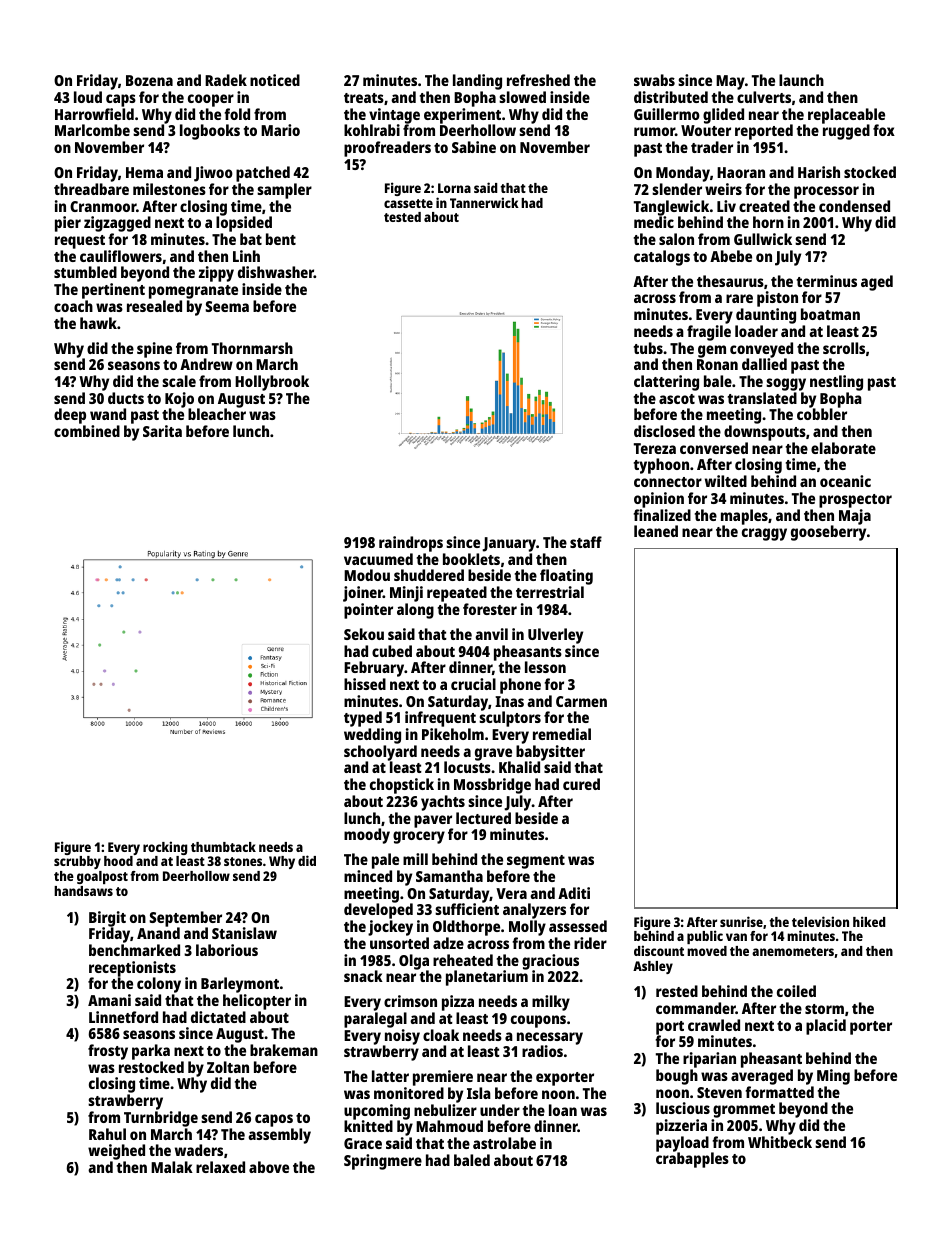 Image resolution: width=952 pixels, height=1233 pixels. What do you see at coordinates (165, 848) in the page?
I see `rocking` at bounding box center [165, 848].
